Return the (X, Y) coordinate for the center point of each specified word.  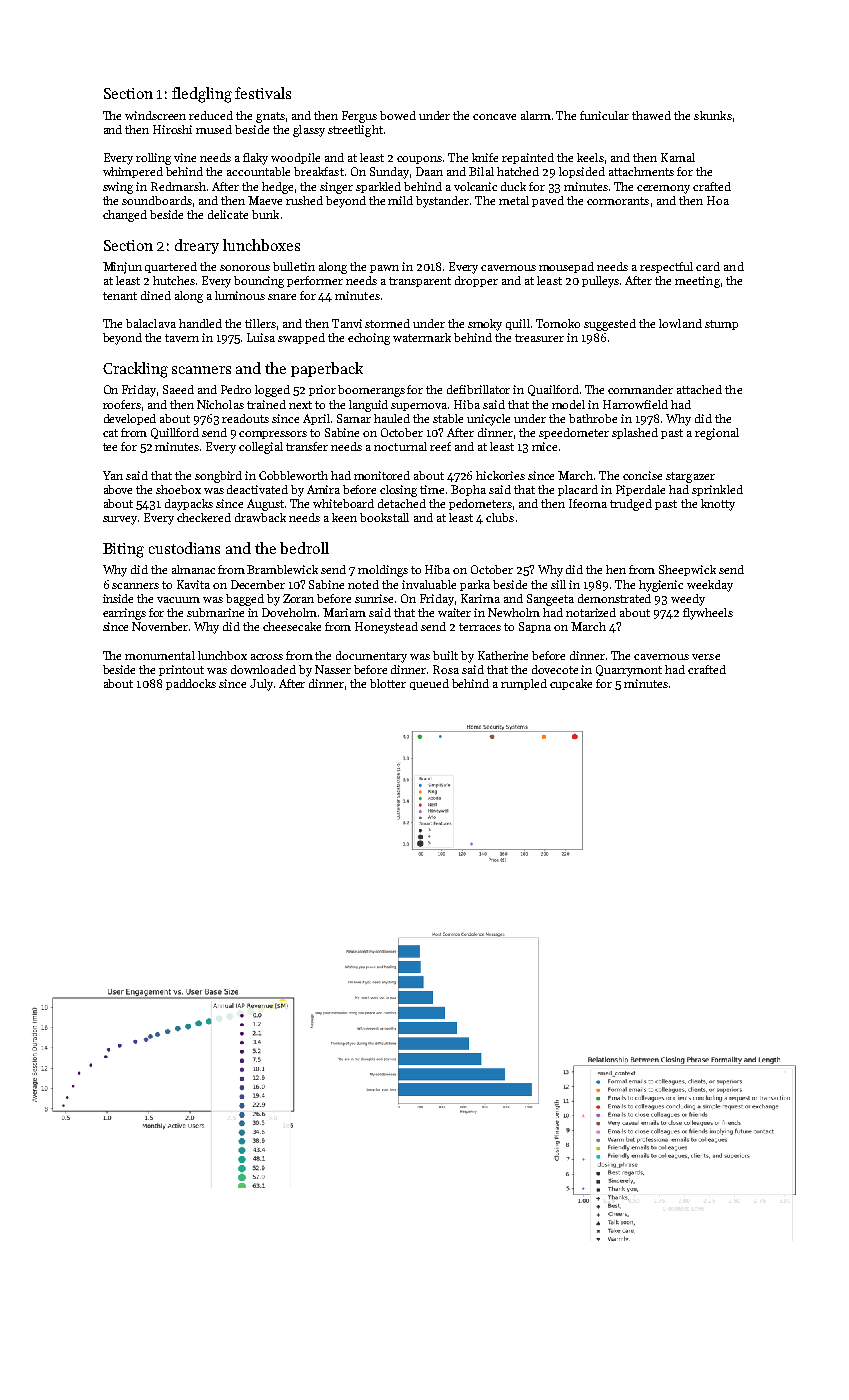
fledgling (202, 95)
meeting (697, 282)
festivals (263, 93)
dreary (197, 246)
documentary (371, 657)
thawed (651, 115)
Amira (323, 489)
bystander (442, 202)
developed (130, 419)
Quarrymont (629, 671)
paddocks (191, 684)
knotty (718, 505)
